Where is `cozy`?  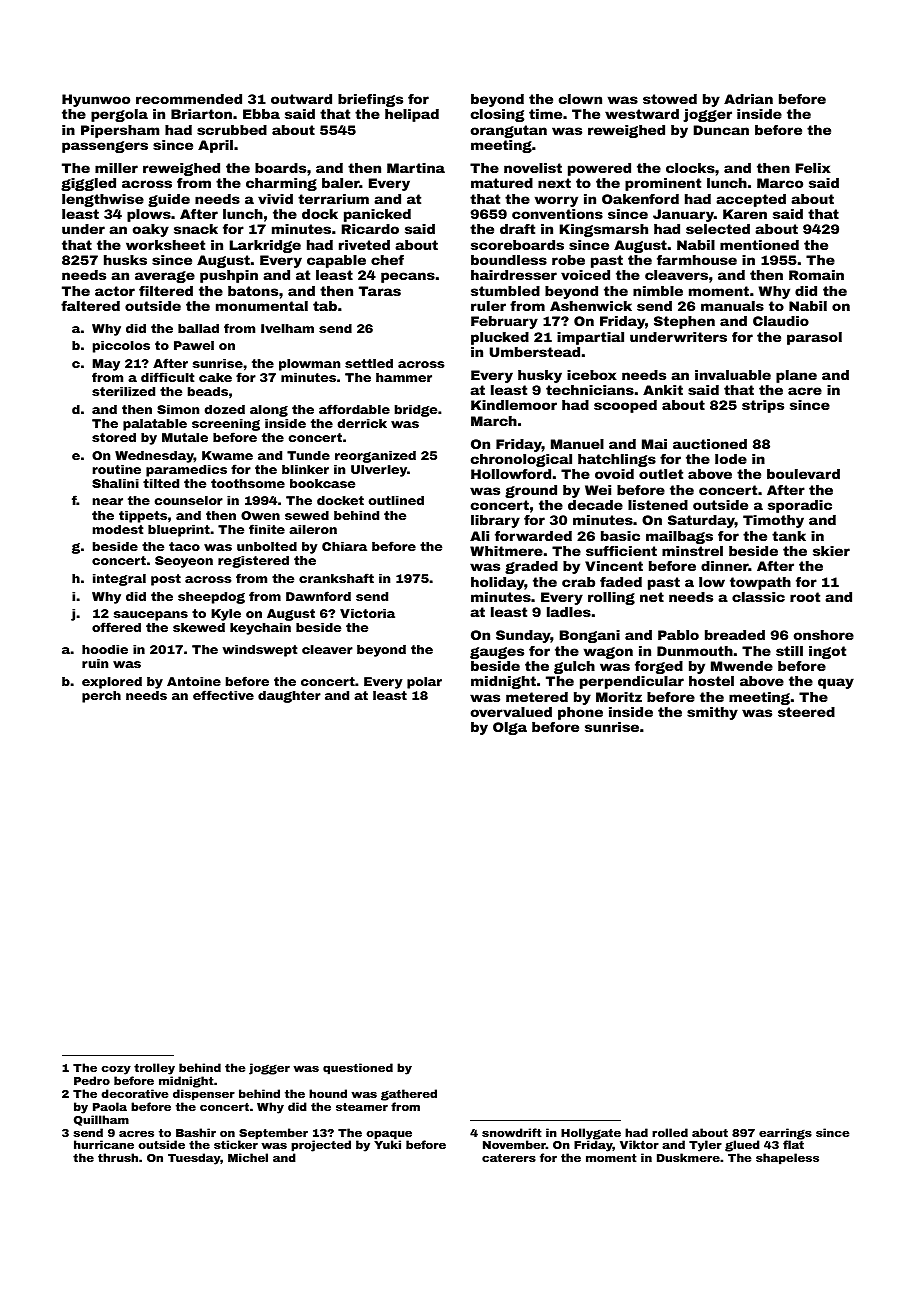 cozy is located at coordinates (116, 1070).
